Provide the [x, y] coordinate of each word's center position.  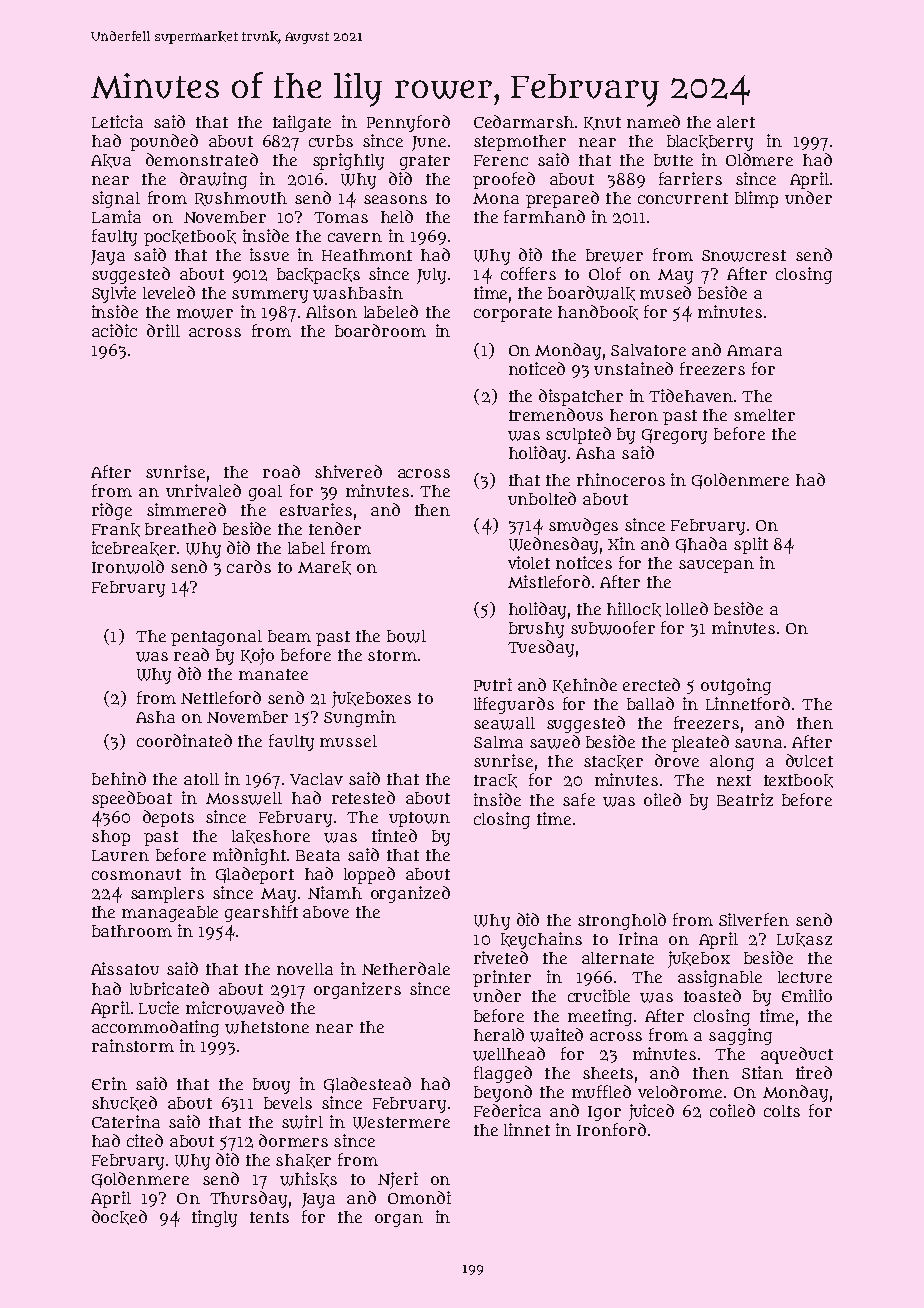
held [397, 216]
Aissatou [125, 968]
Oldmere [759, 159]
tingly [214, 1218]
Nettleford [221, 697]
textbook [798, 781]
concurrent [683, 198]
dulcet [809, 760]
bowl [406, 636]
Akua [111, 161]
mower [205, 314]
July [431, 276]
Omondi [419, 1197]
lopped [369, 875]
